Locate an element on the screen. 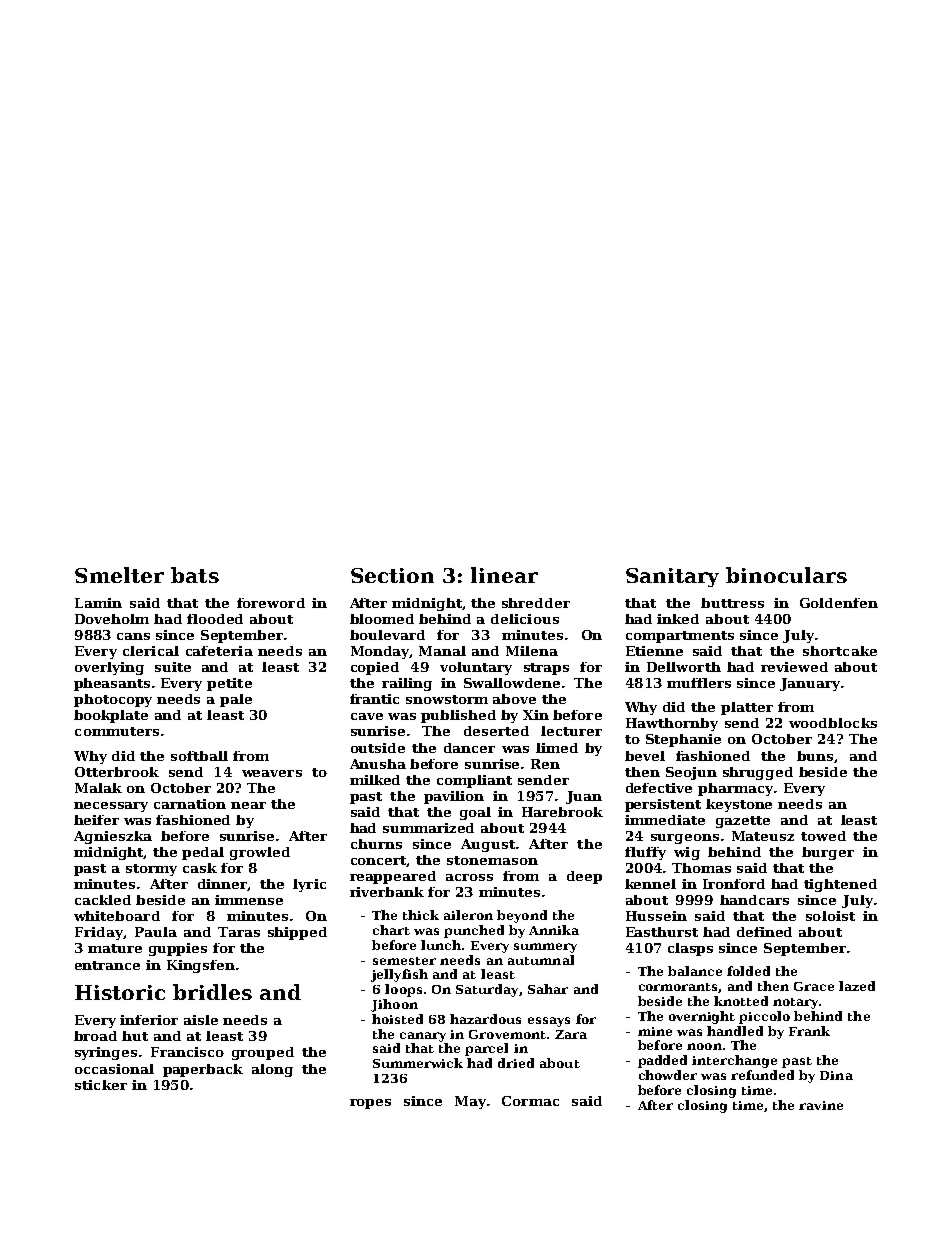  binoculars is located at coordinates (786, 575).
